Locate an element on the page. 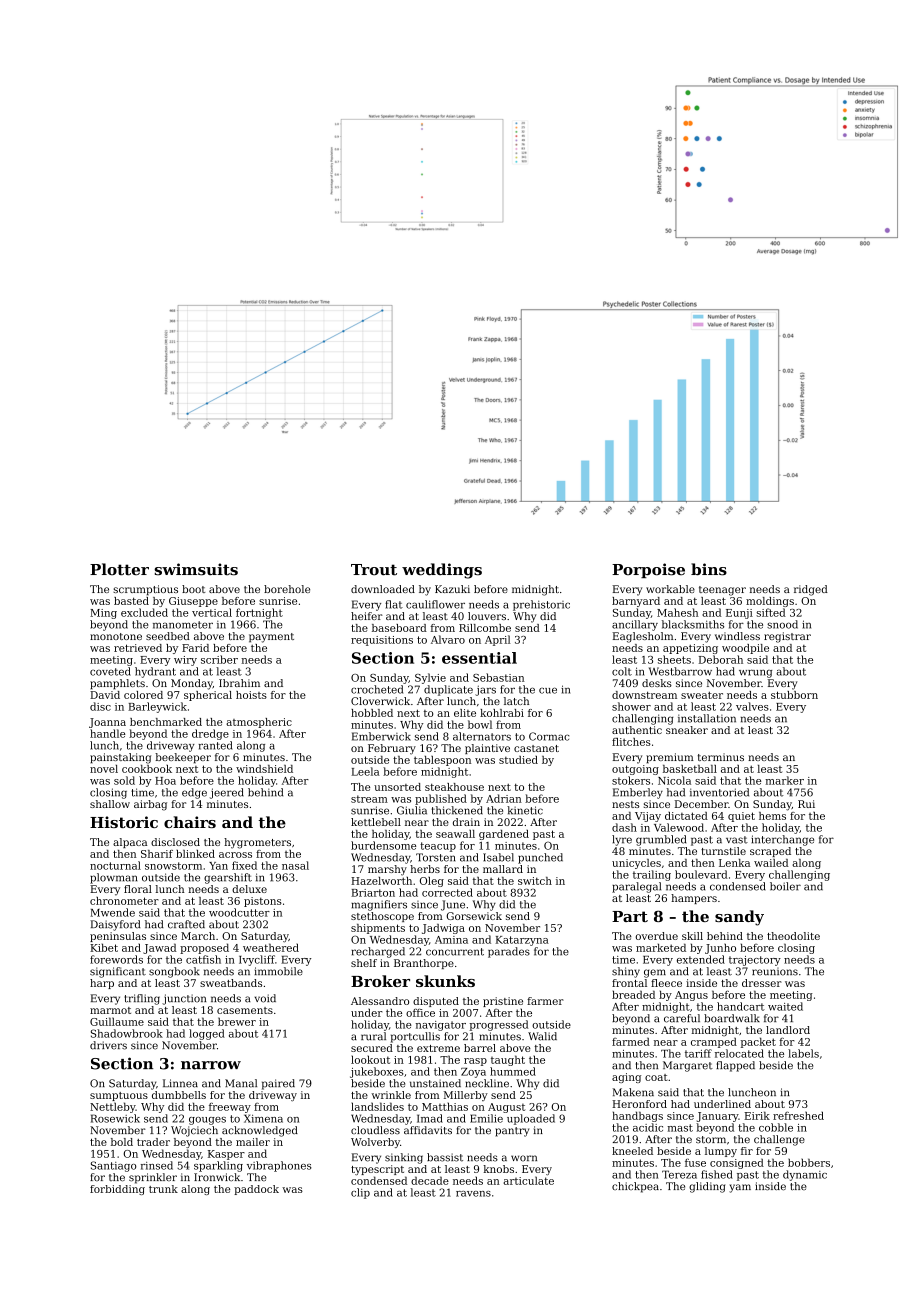 The image size is (924, 1308). hummed is located at coordinates (513, 1071).
